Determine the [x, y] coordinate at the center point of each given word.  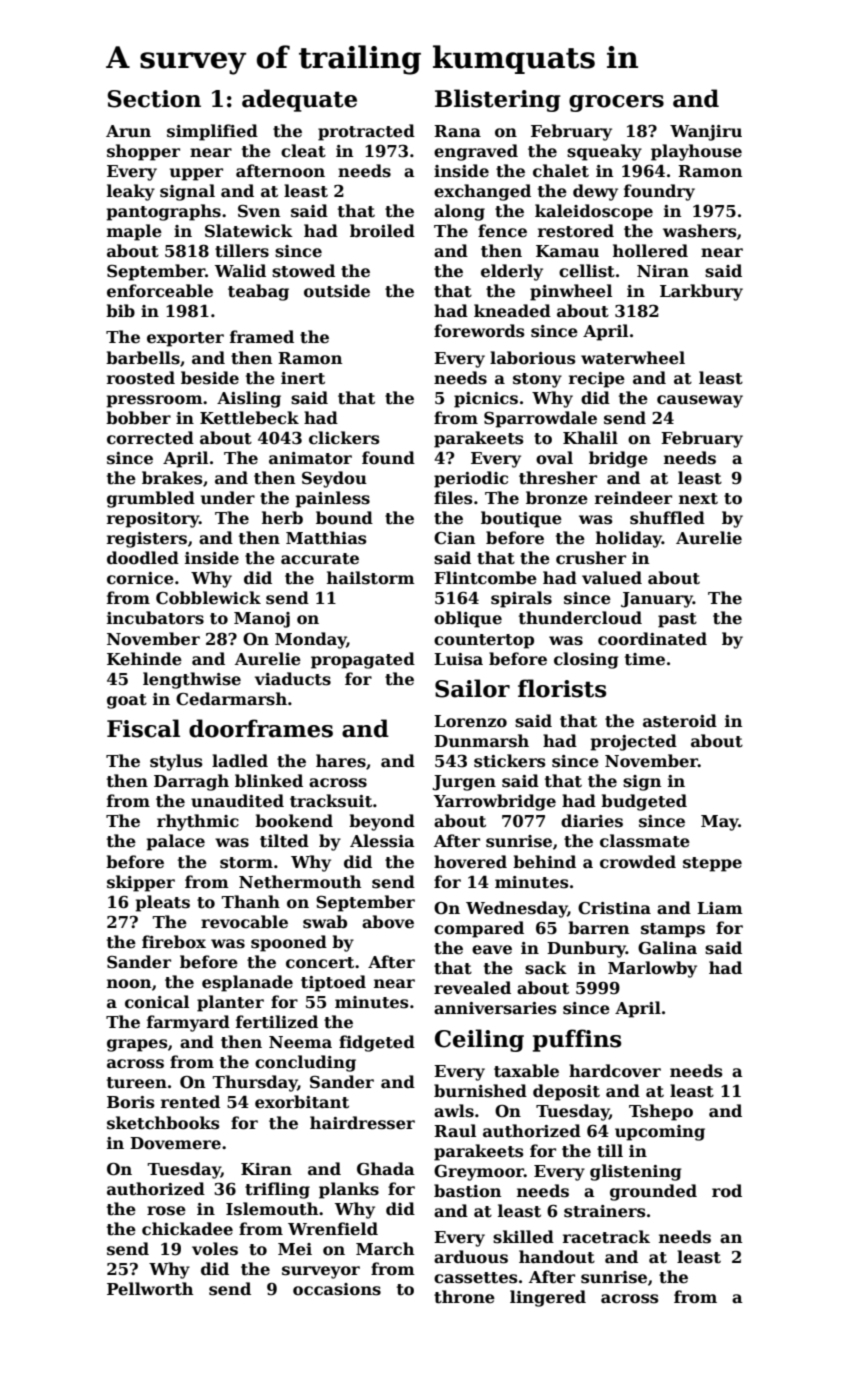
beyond [382, 822]
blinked [269, 780]
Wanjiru [706, 133]
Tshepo [661, 1112]
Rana [457, 131]
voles [215, 1249]
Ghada [386, 1169]
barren [599, 928]
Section [154, 99]
